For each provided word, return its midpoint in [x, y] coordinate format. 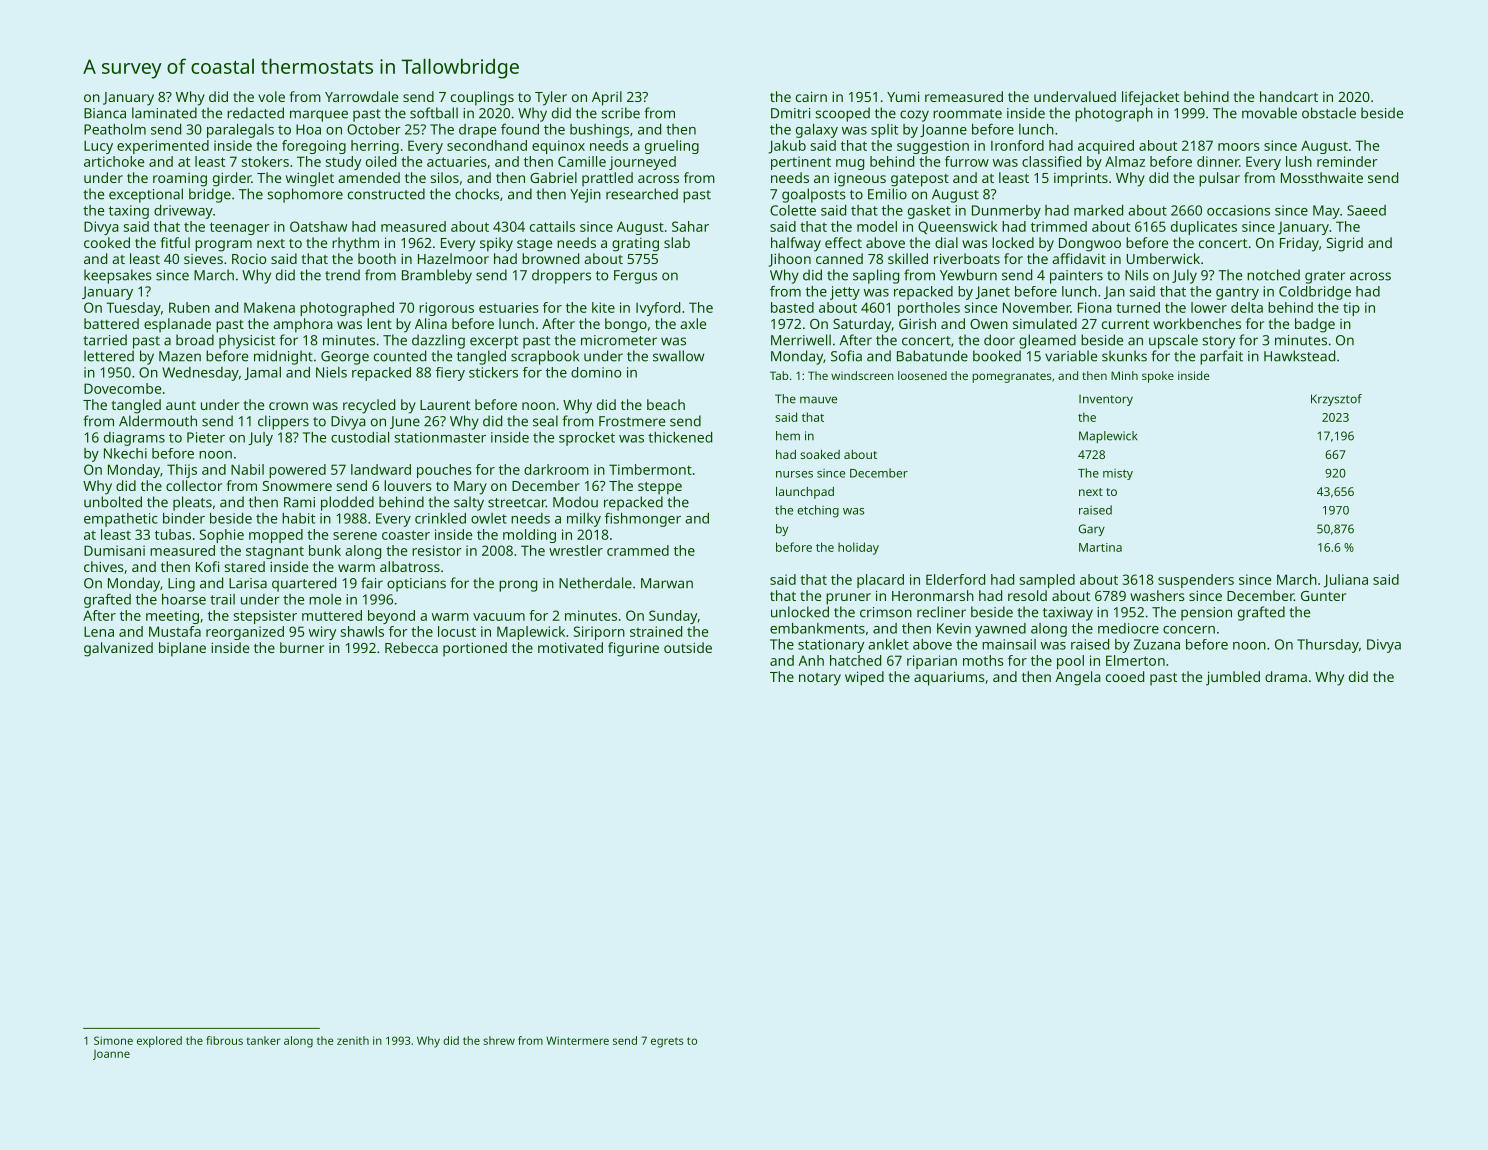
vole [271, 96]
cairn [811, 96]
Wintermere [577, 1040]
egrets [667, 1042]
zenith [353, 1040]
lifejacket [1151, 98]
